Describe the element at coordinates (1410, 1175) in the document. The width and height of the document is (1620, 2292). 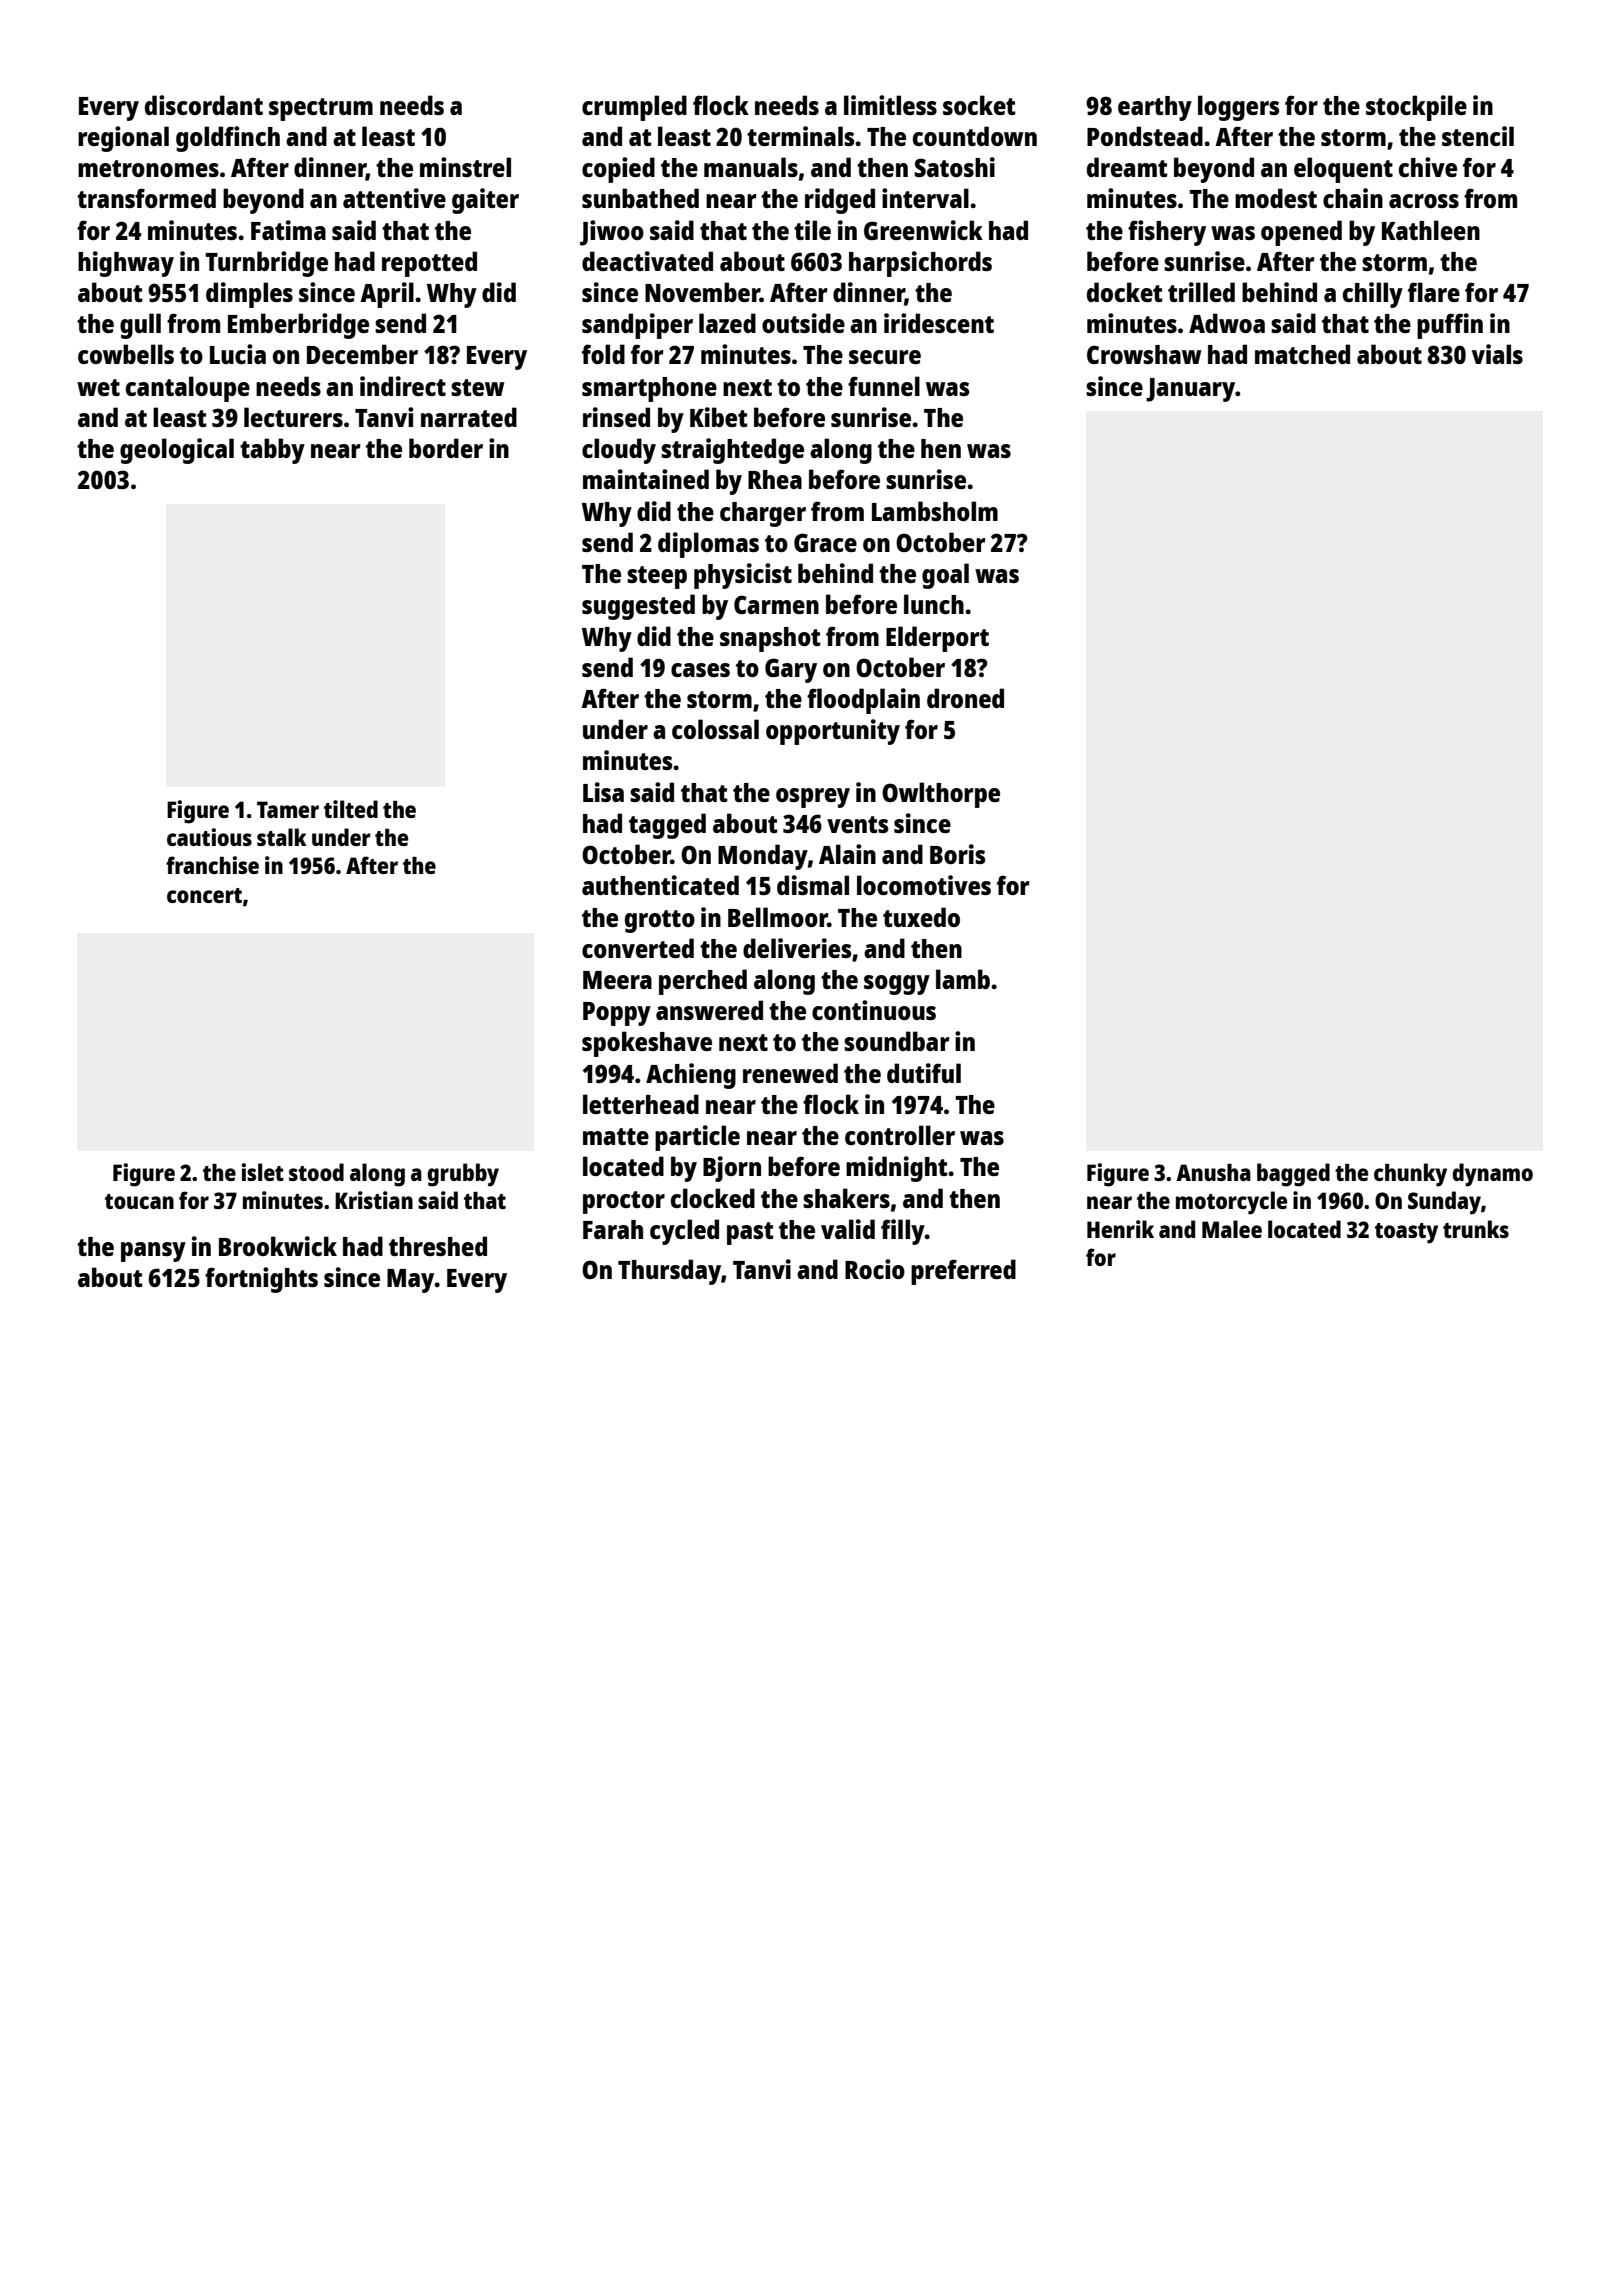
I see `chunky` at that location.
